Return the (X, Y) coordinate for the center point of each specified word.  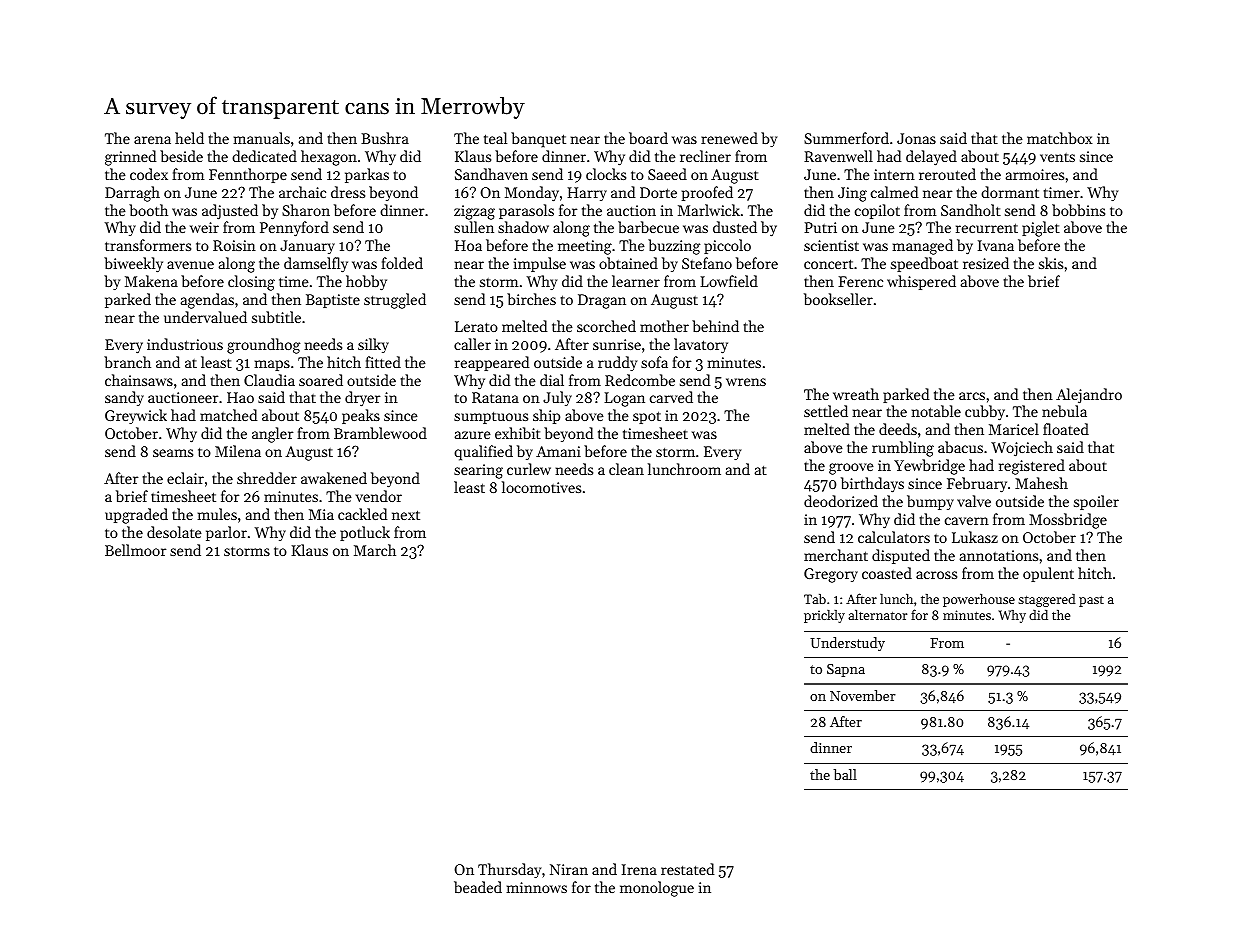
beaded (478, 887)
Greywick (136, 416)
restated (687, 869)
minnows (537, 887)
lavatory (701, 346)
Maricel (1014, 429)
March (375, 550)
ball (845, 774)
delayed (931, 158)
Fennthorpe (248, 175)
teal (495, 138)
